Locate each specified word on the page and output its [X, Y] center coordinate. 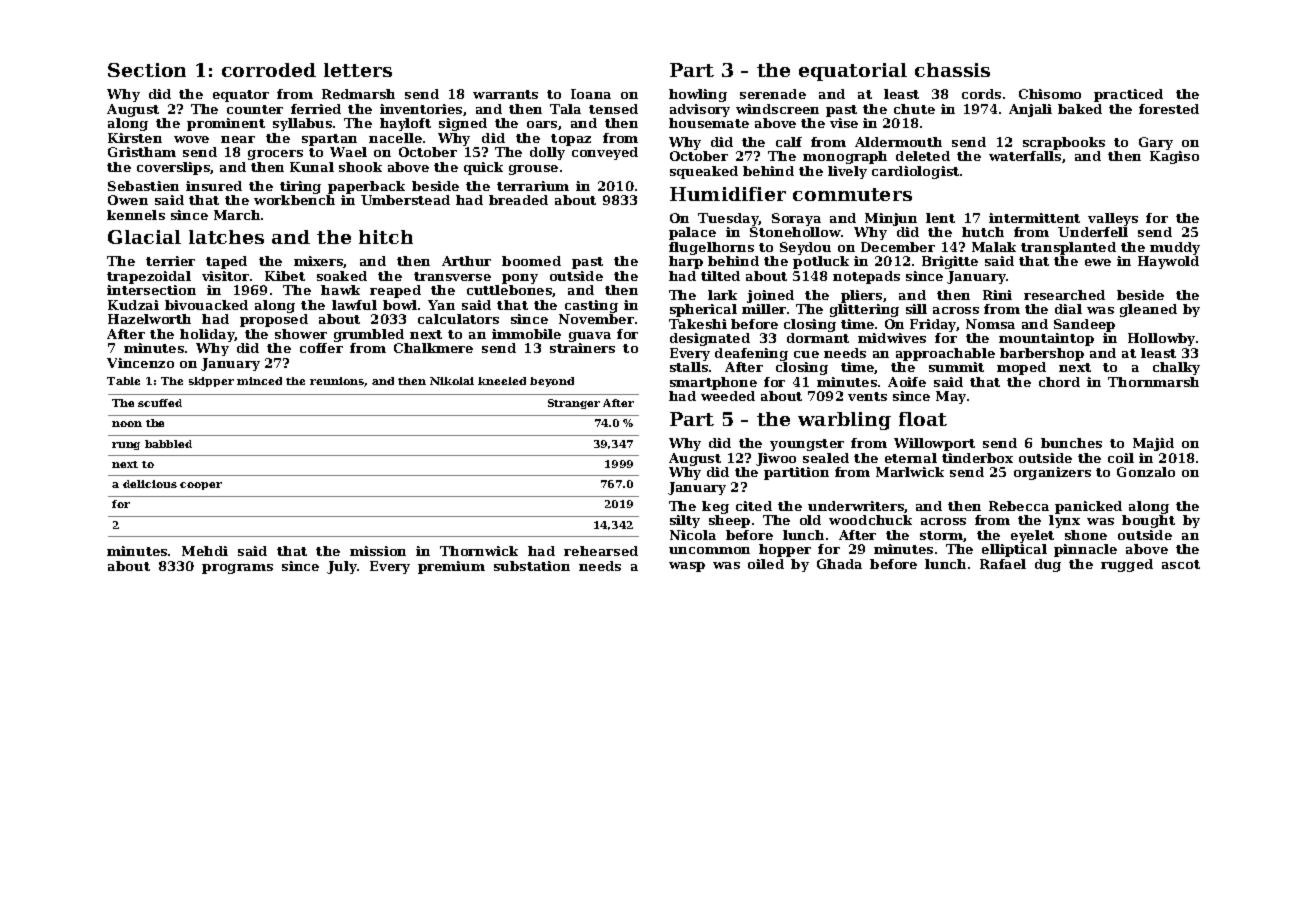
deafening [751, 354]
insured [214, 186]
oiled [766, 564]
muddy [1175, 248]
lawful [354, 305]
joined [770, 296]
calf [789, 142]
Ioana [591, 94]
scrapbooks [1064, 143]
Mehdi [205, 551]
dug [1048, 565]
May [951, 397]
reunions [337, 381]
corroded [269, 70]
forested [1169, 109]
